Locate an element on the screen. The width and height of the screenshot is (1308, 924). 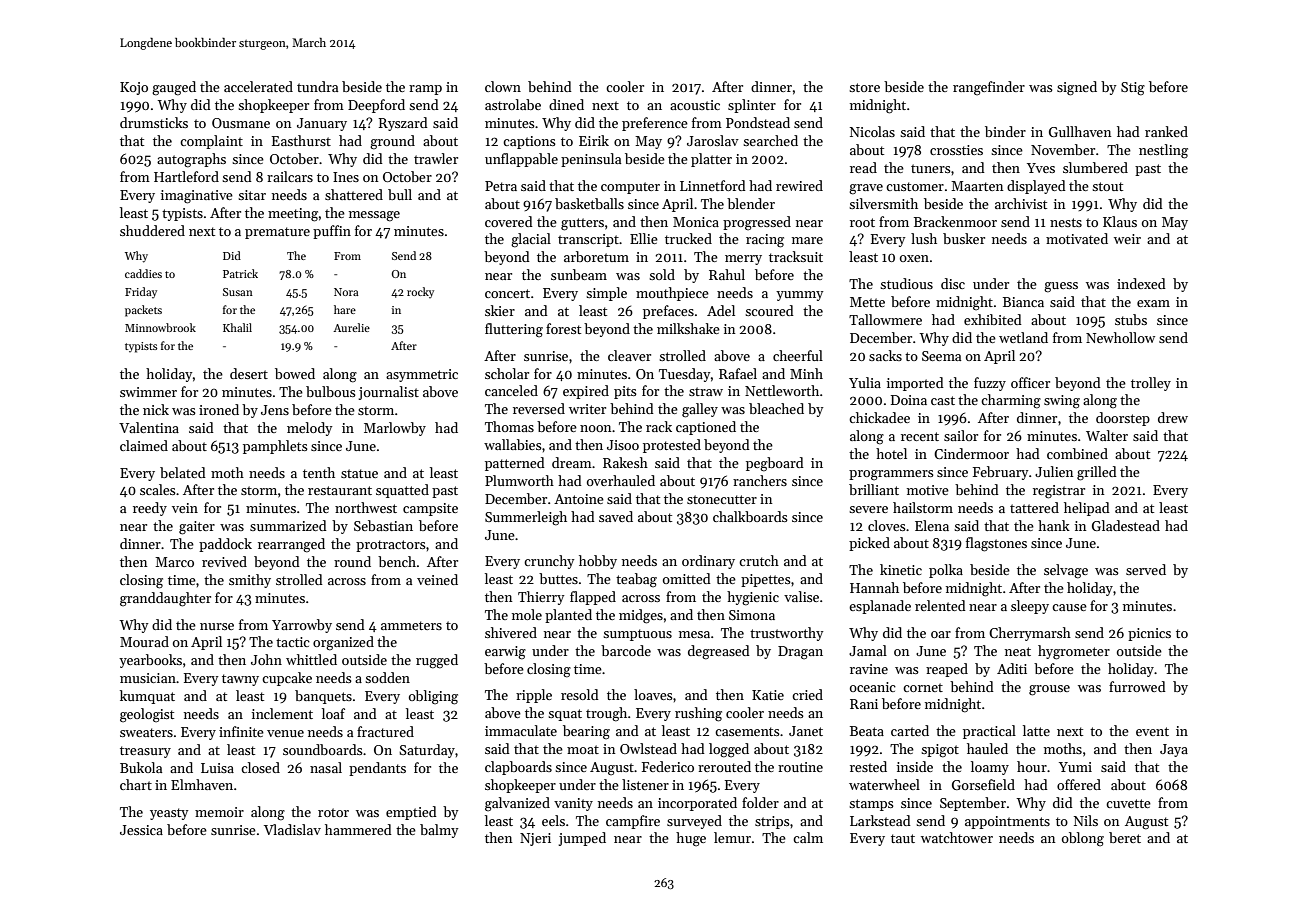
Kojo is located at coordinates (134, 88).
